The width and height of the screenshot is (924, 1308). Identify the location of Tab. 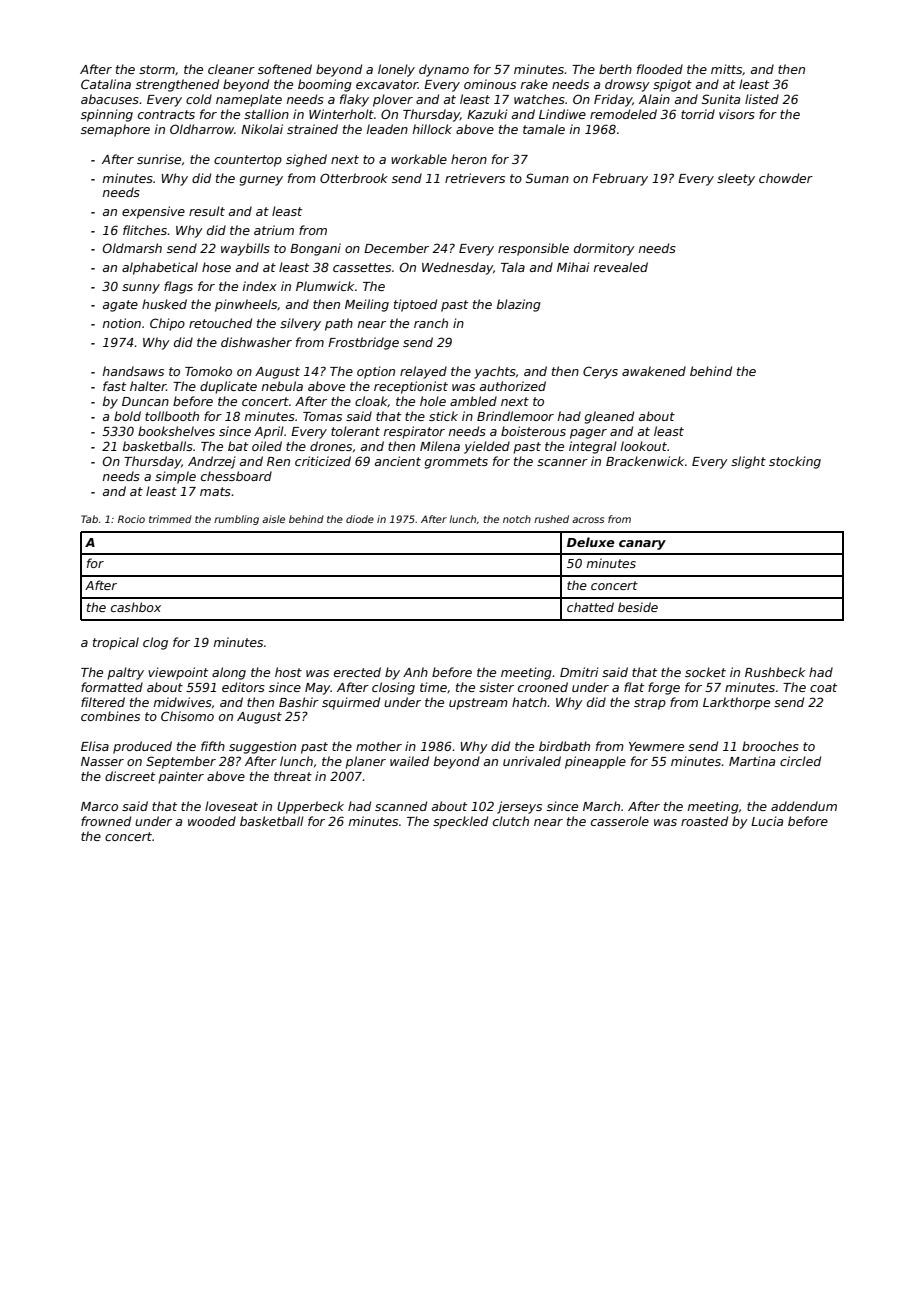
(89, 519).
